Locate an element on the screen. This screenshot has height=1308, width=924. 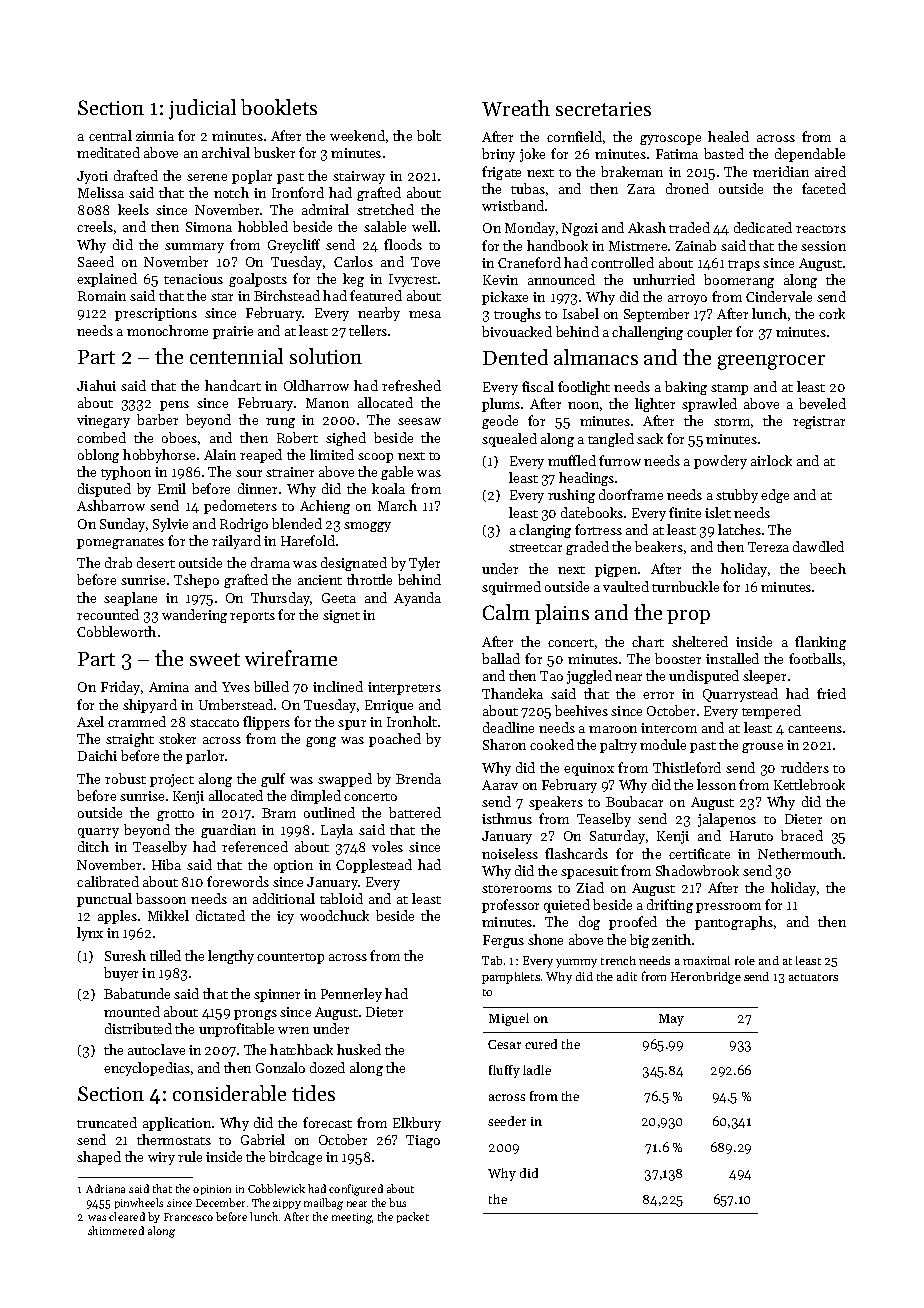
Francesco is located at coordinates (188, 1217).
